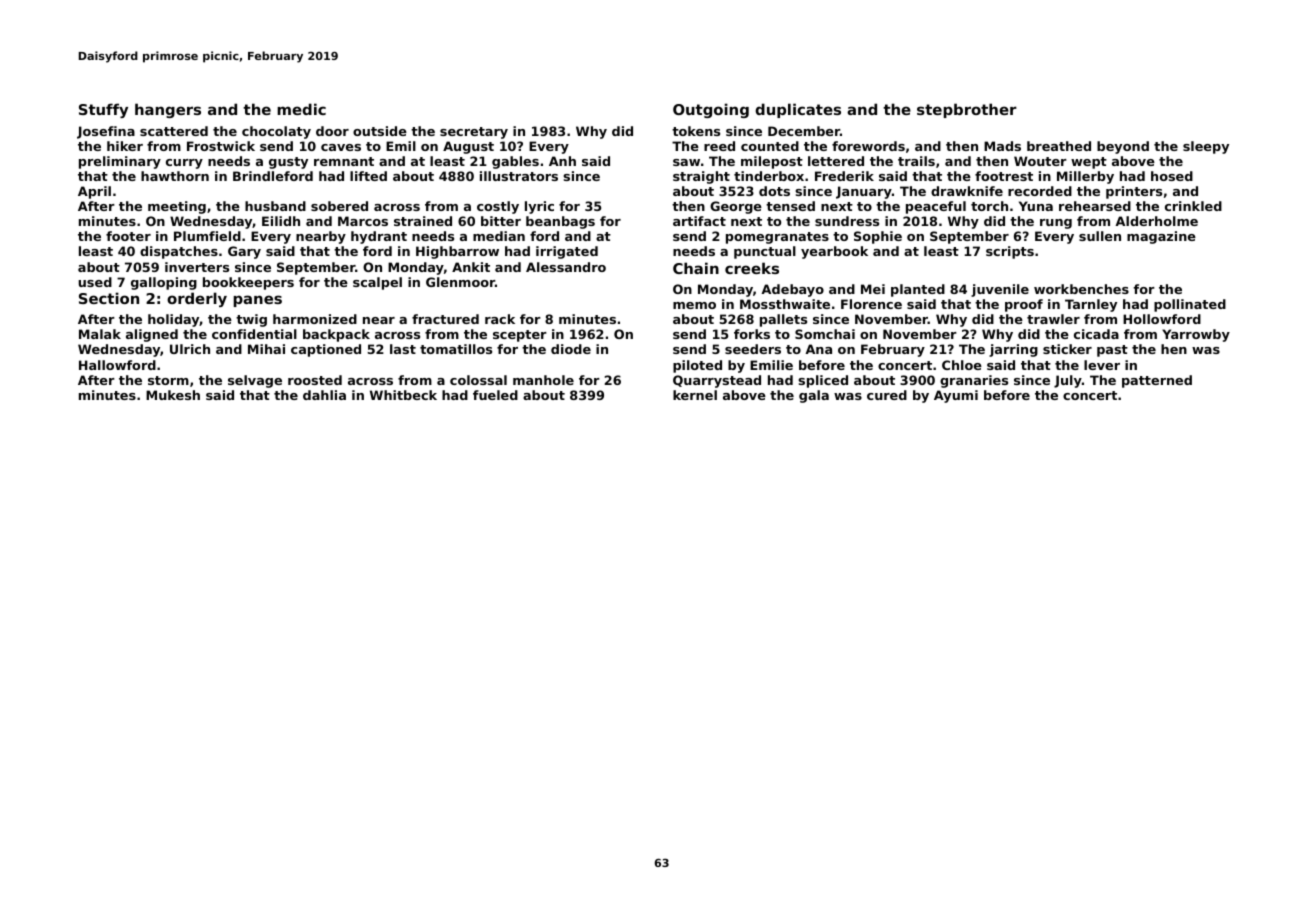 Image resolution: width=1308 pixels, height=924 pixels. Describe the element at coordinates (967, 110) in the screenshot. I see `stepbrother` at that location.
